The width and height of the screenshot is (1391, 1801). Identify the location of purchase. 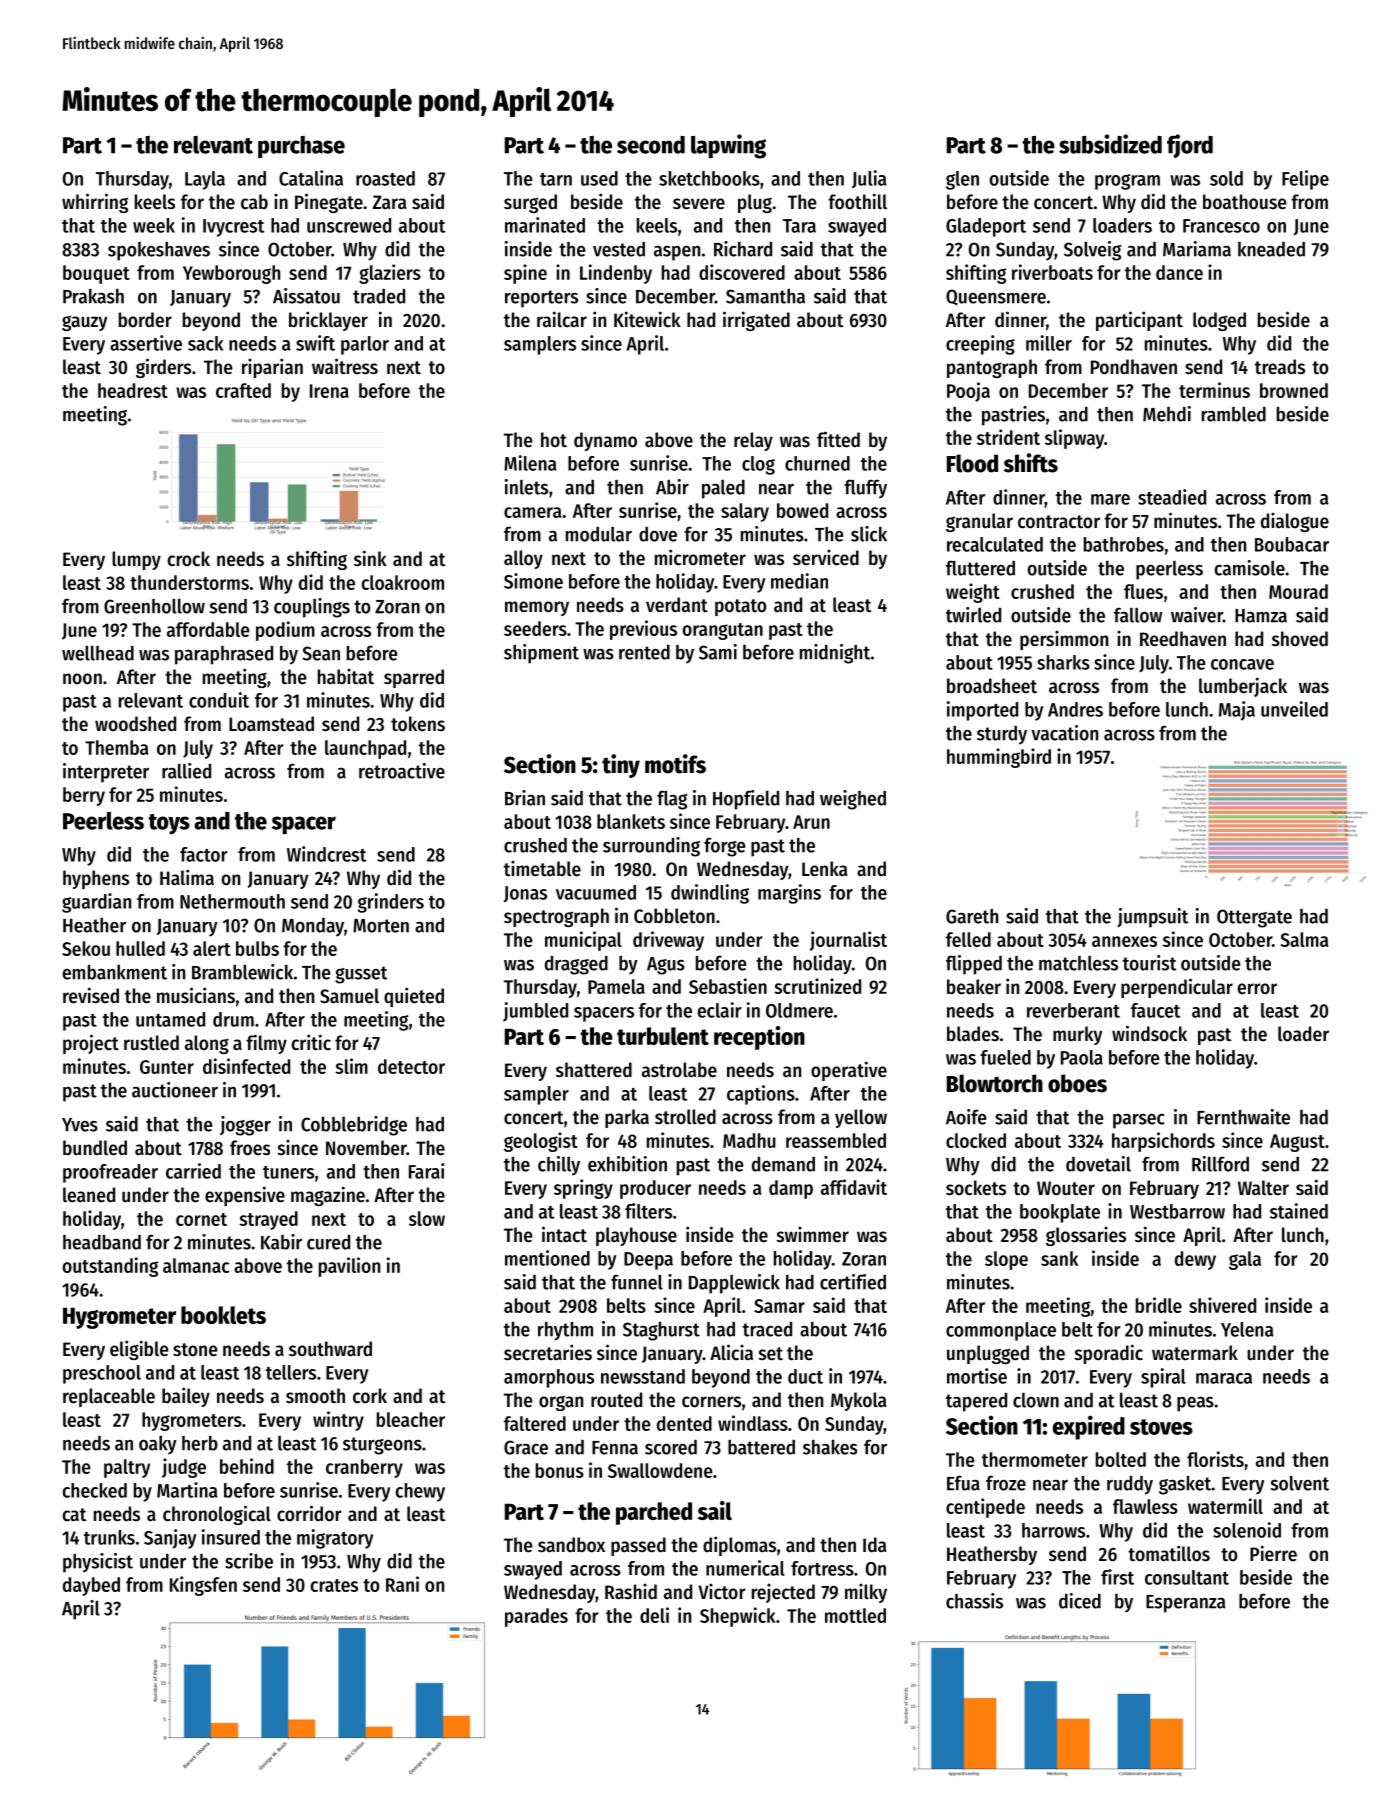
(301, 147).
